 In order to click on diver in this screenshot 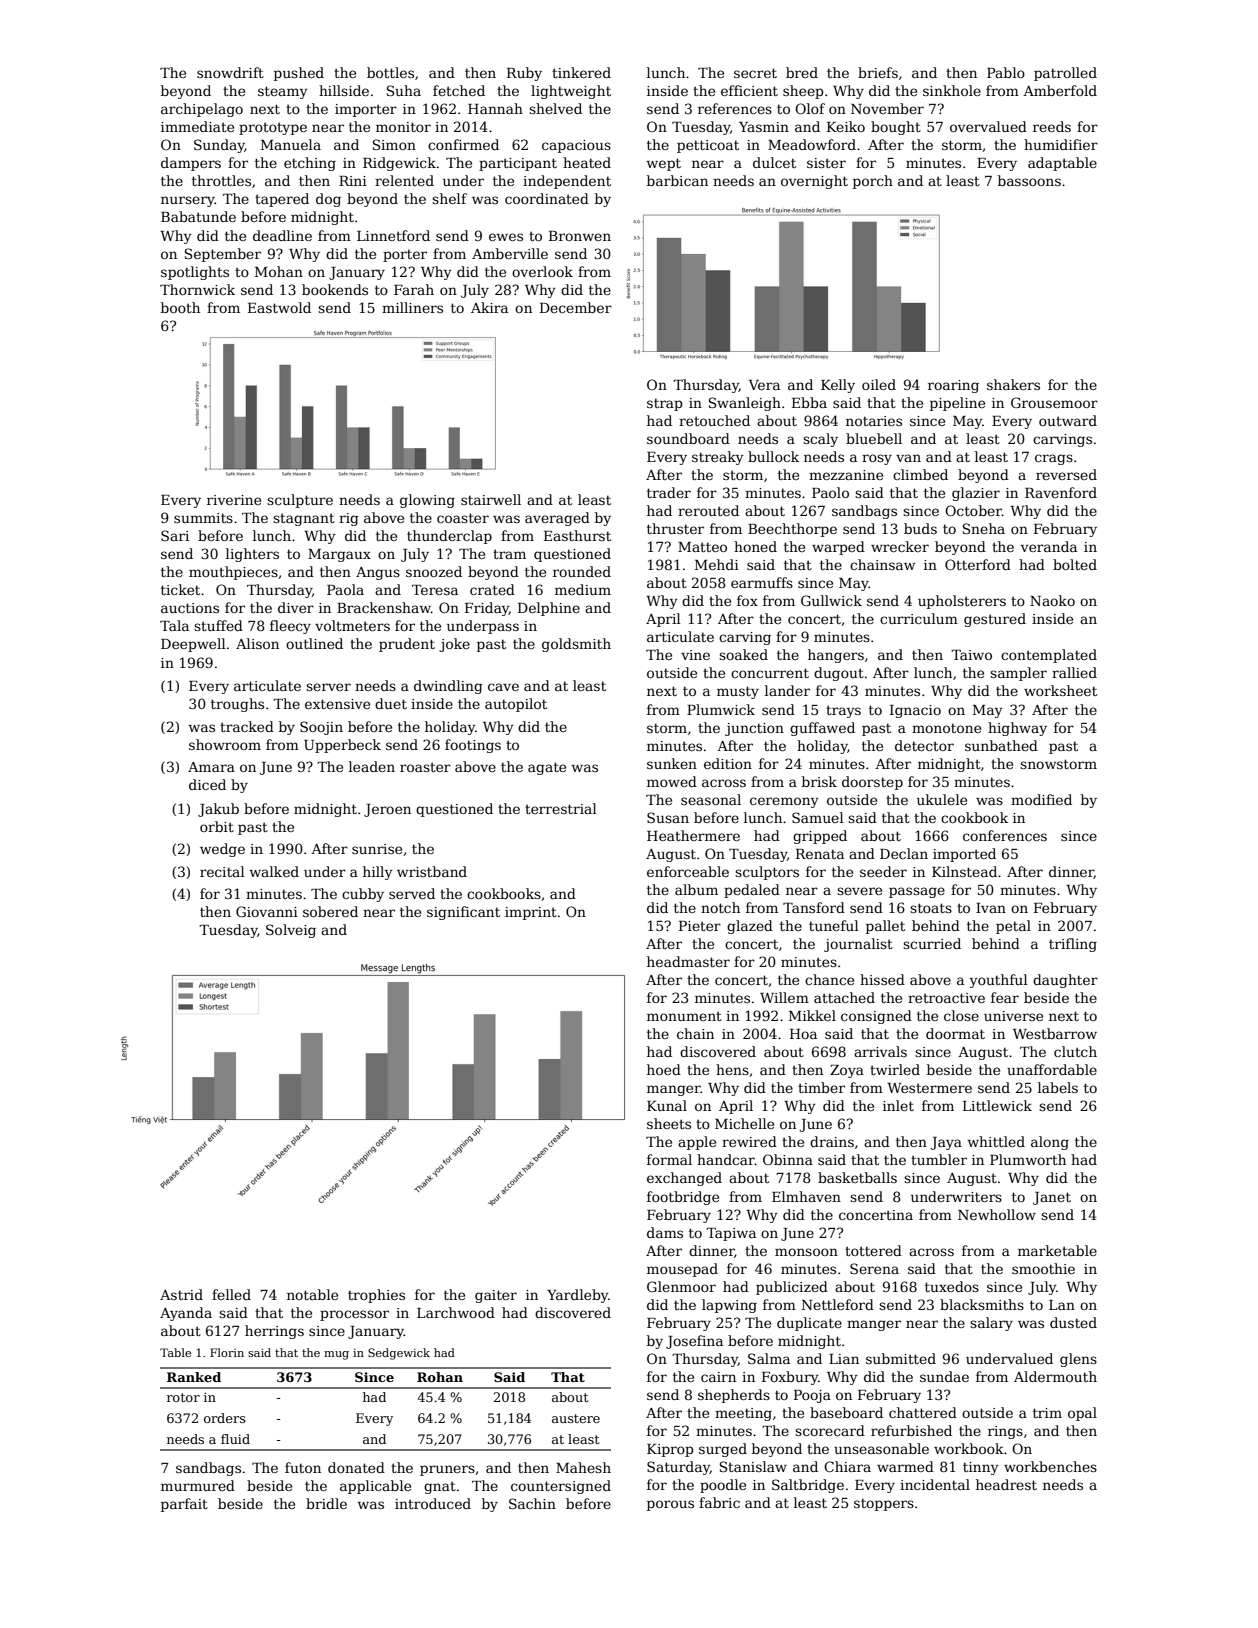, I will do `click(296, 607)`.
